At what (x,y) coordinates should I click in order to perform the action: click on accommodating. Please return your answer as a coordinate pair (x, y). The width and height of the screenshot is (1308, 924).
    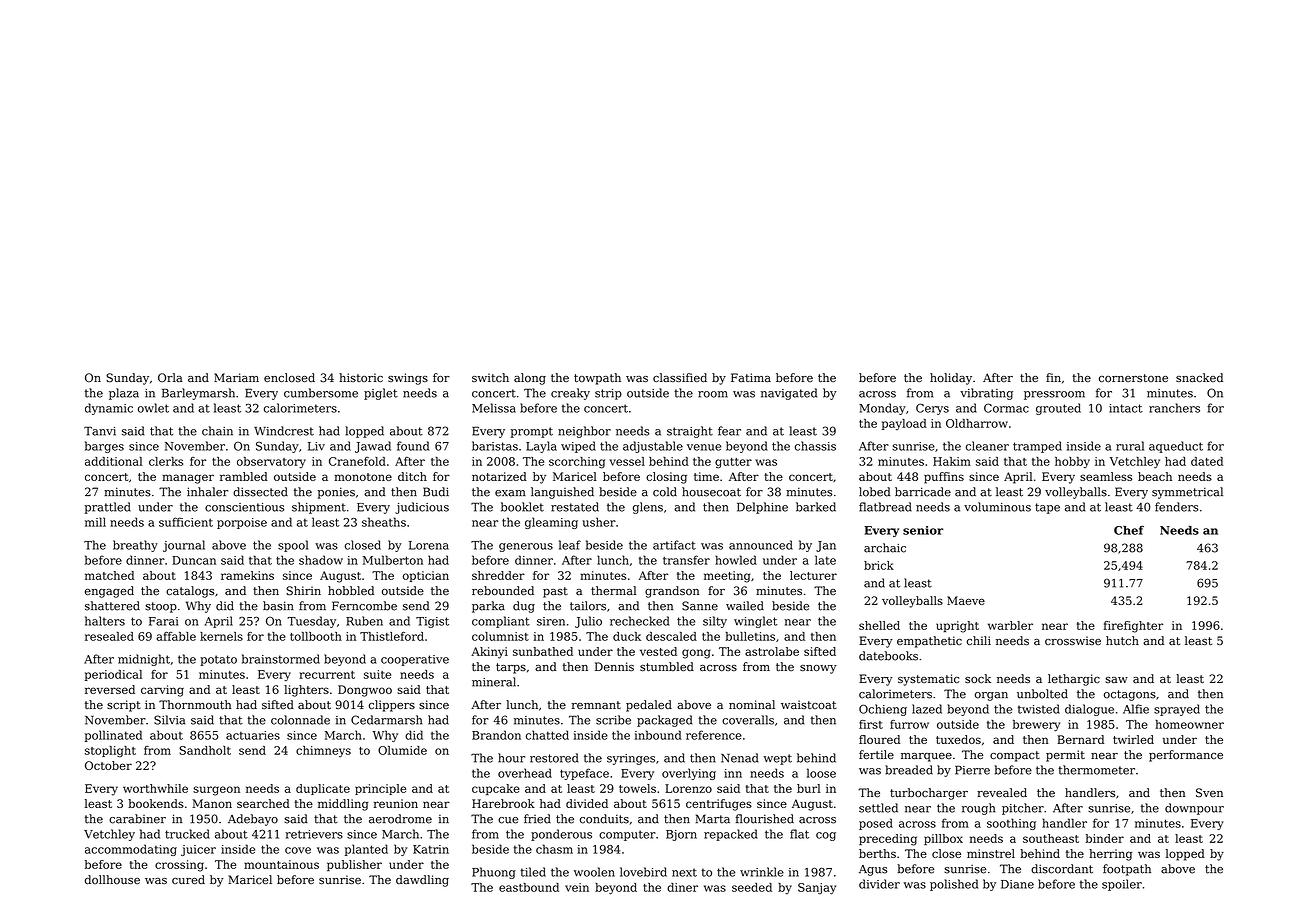
    Looking at the image, I should click on (131, 850).
